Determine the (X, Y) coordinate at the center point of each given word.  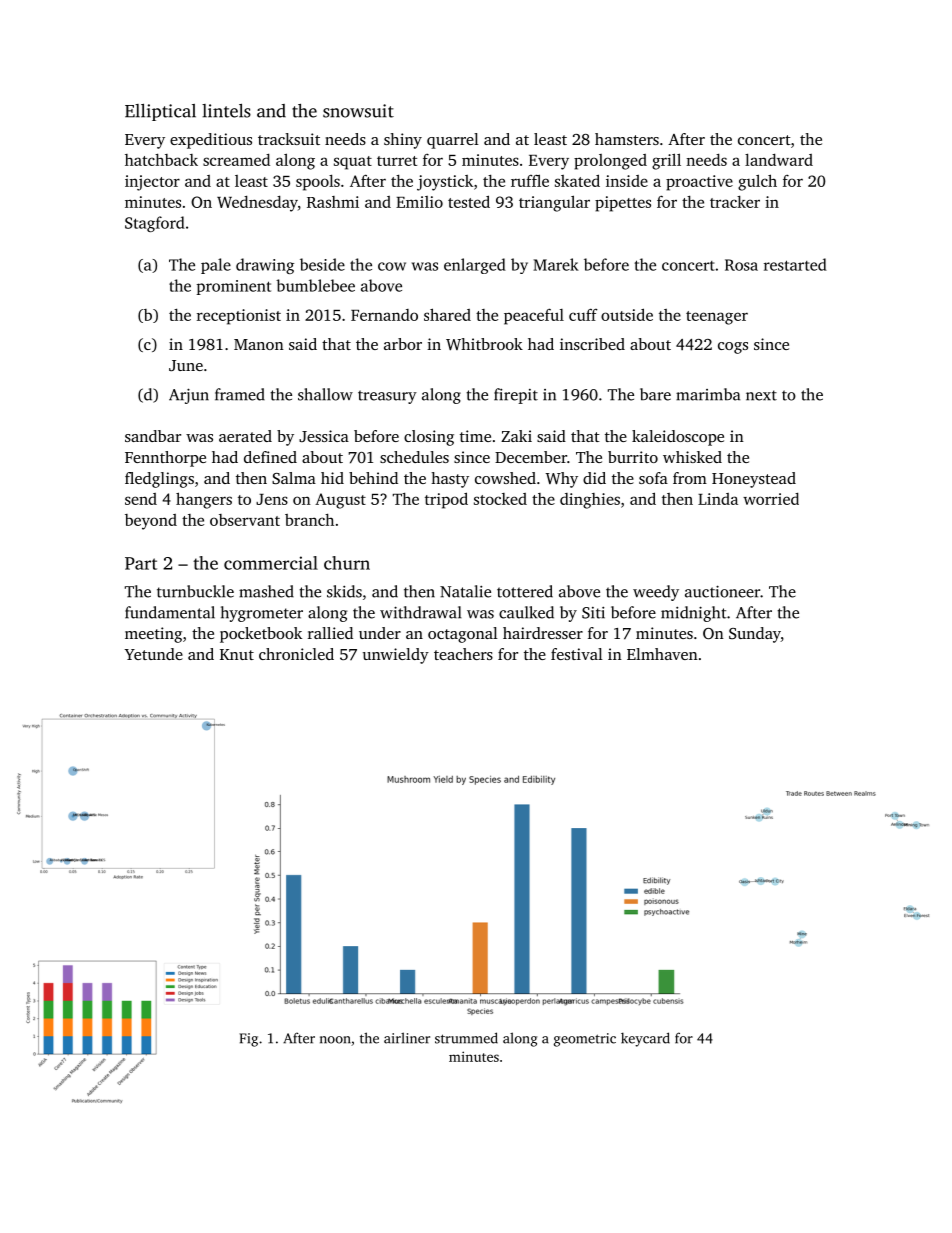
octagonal (463, 635)
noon (335, 1040)
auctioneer (722, 591)
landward (779, 159)
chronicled (296, 654)
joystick (445, 183)
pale (216, 266)
